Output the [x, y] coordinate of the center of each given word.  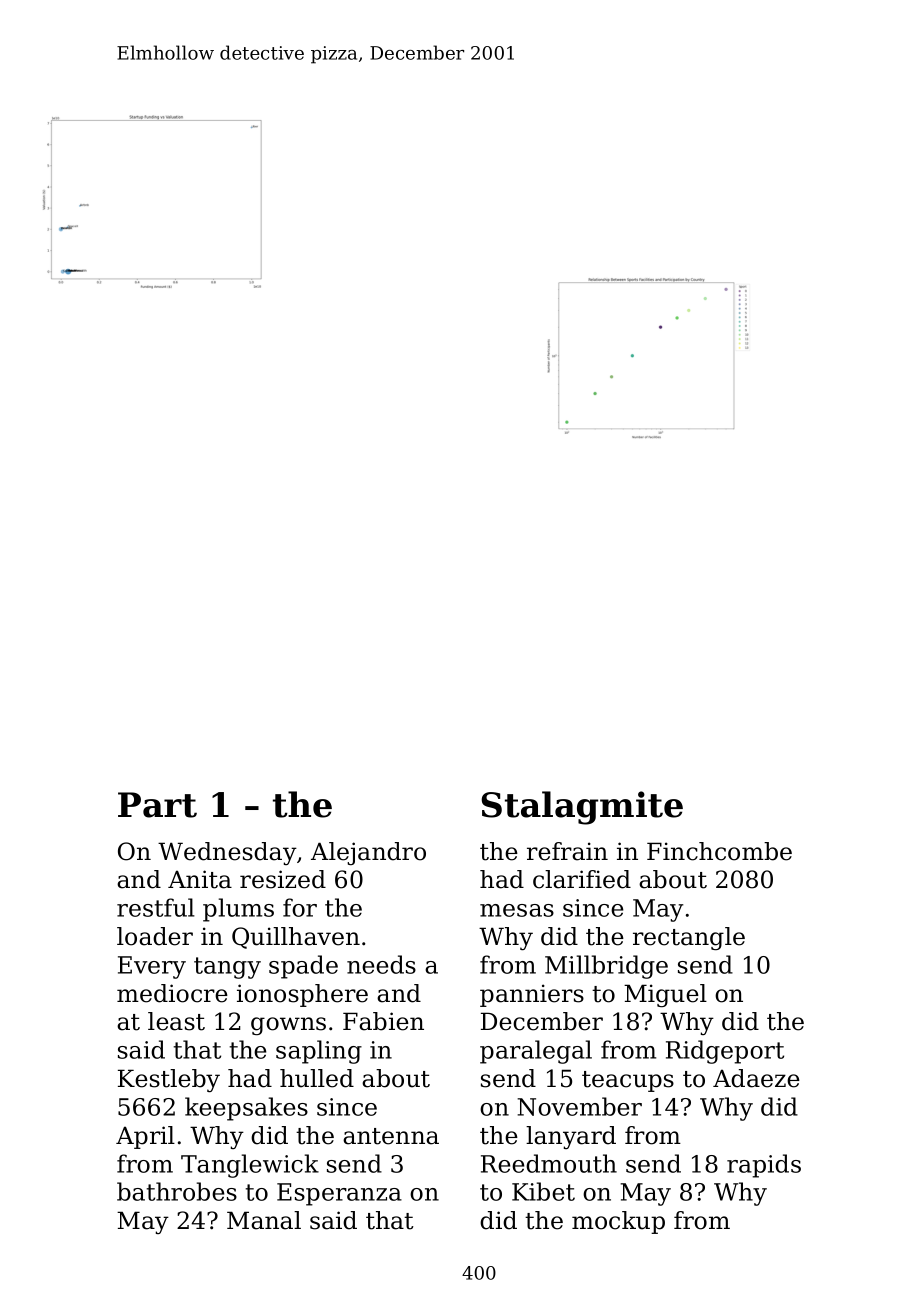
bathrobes [177, 1191]
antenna [391, 1136]
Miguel [665, 995]
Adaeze [756, 1078]
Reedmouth [549, 1163]
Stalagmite [582, 808]
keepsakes [246, 1109]
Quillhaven [296, 938]
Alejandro [368, 853]
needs [381, 964]
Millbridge [606, 967]
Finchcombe [719, 851]
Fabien [383, 1021]
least [176, 1021]
